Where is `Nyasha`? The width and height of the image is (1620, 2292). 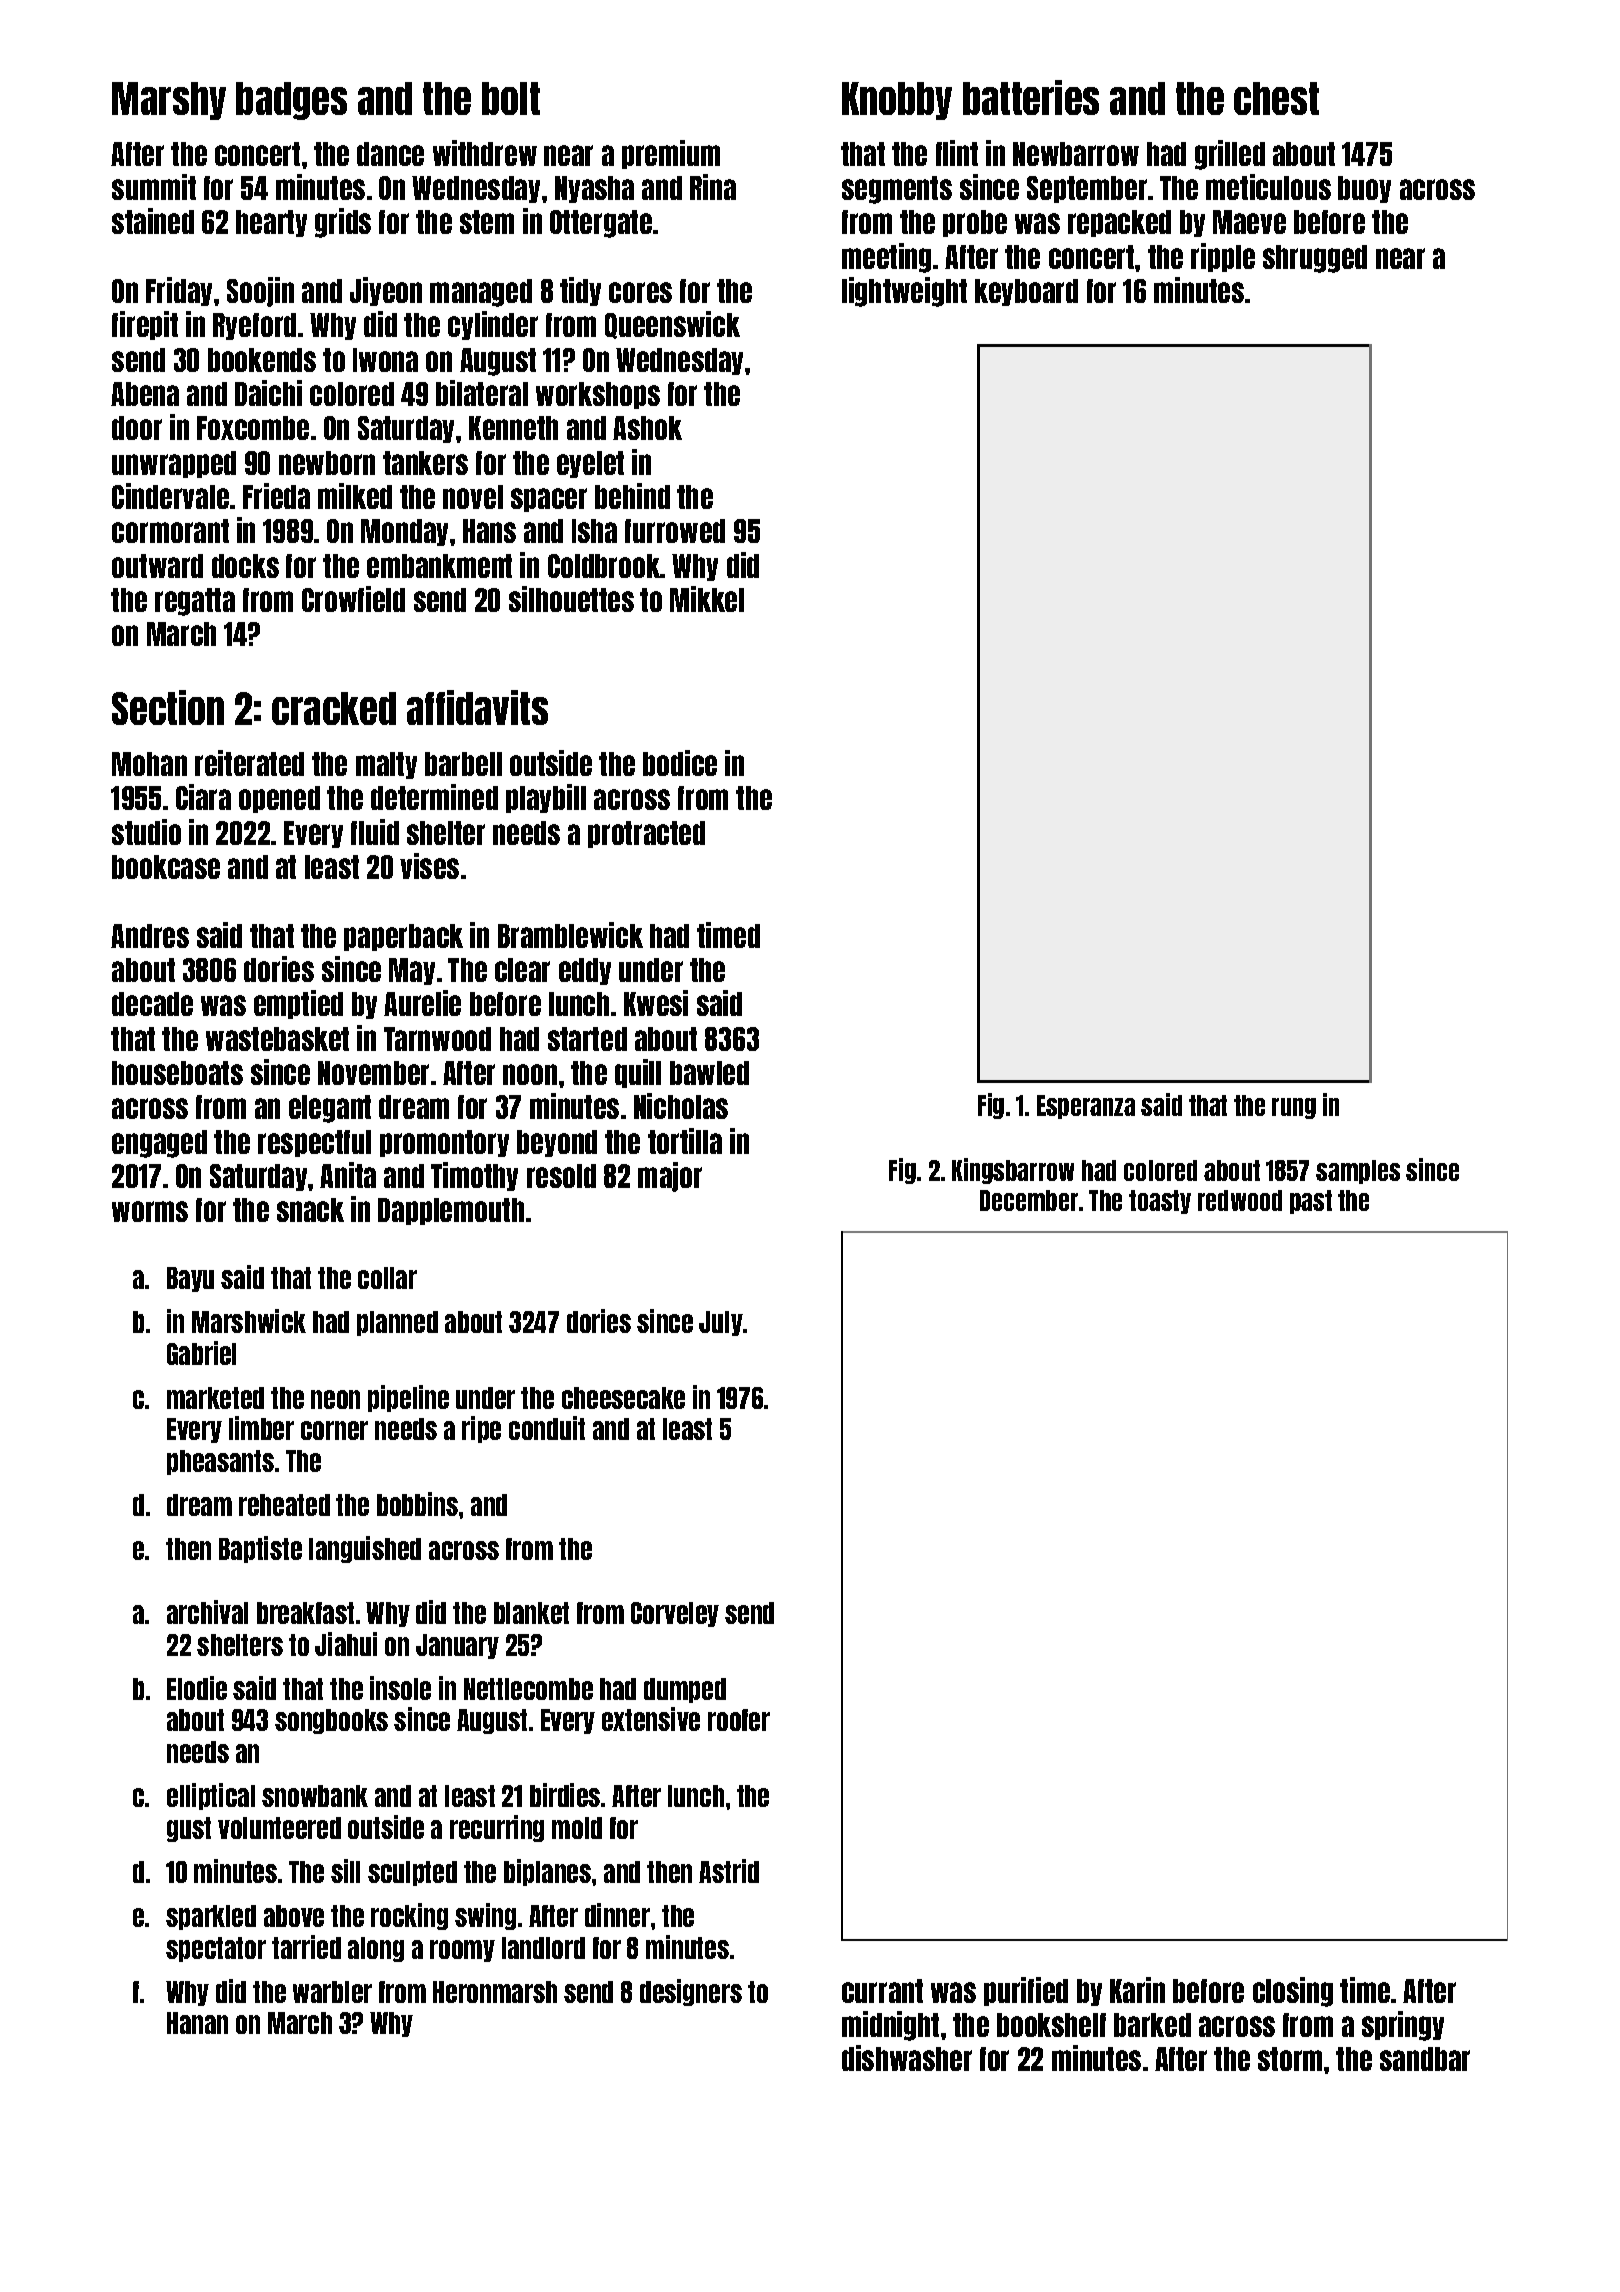
Nyasha is located at coordinates (594, 189).
